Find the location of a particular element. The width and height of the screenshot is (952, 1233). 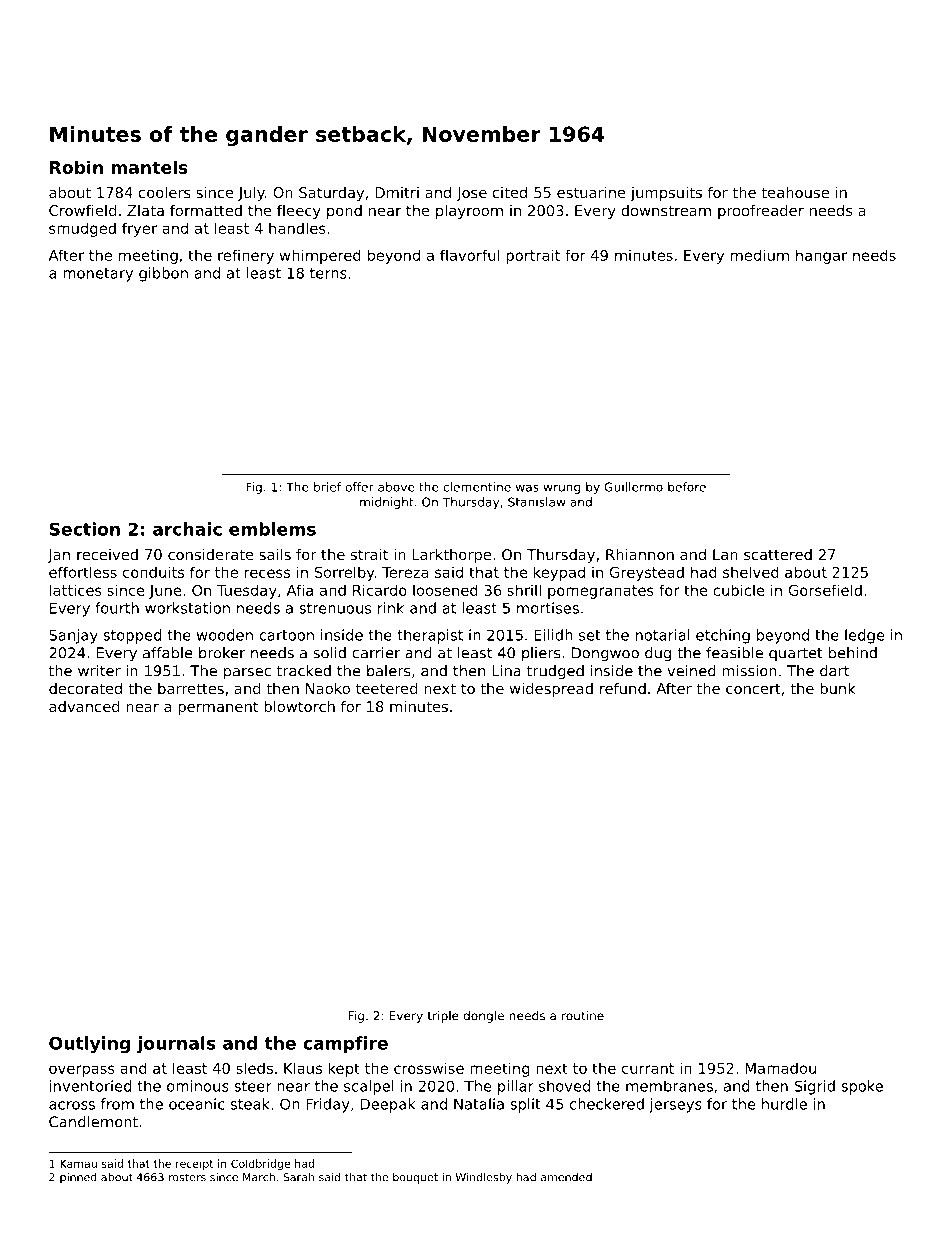

received is located at coordinates (107, 554).
